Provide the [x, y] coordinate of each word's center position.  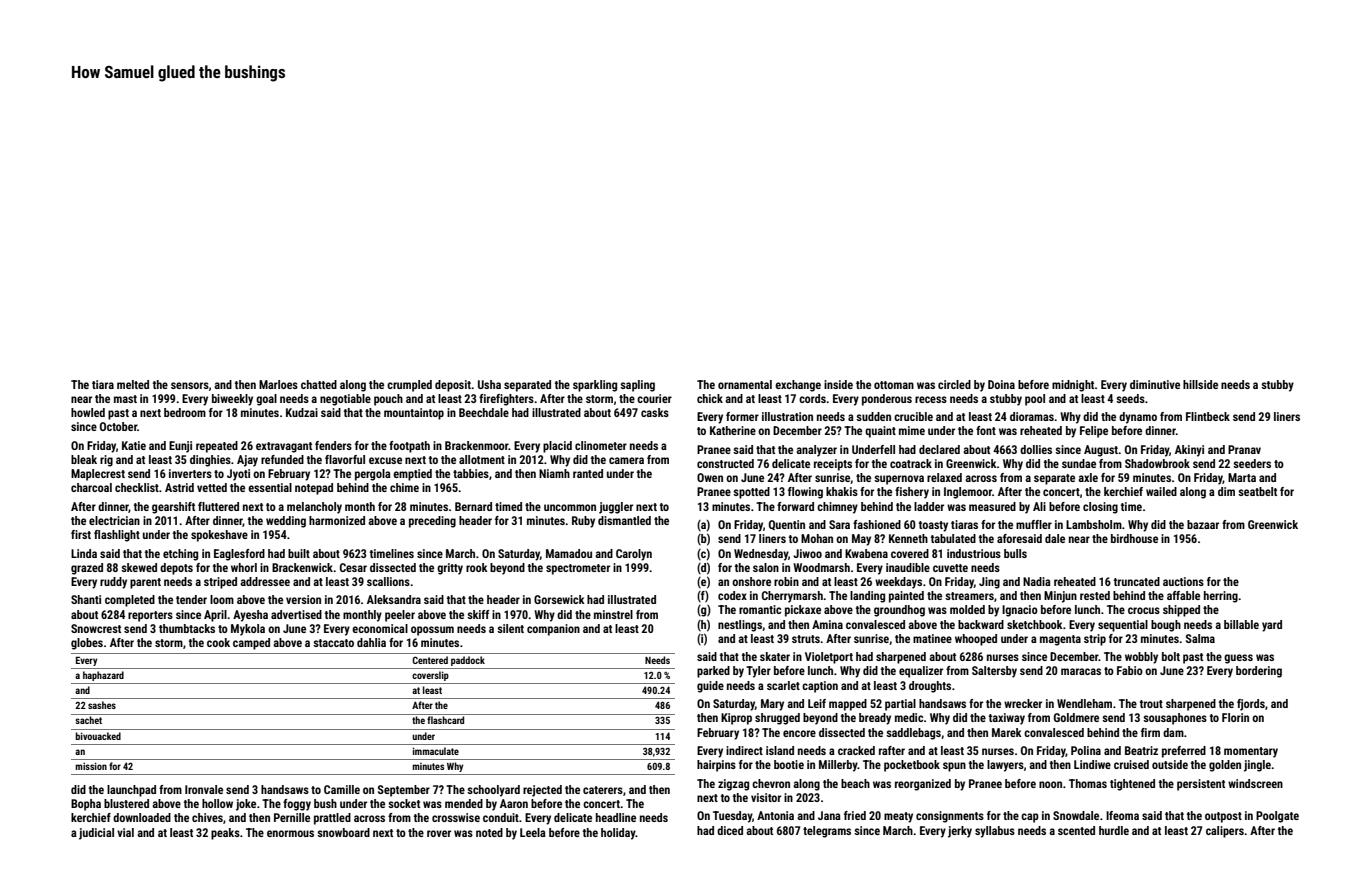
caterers [603, 790]
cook [218, 642]
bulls [1015, 553]
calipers [1225, 832]
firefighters [506, 400]
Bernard [473, 506]
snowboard [343, 832]
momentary [1251, 752]
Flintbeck [1208, 416]
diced [730, 830]
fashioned [877, 524]
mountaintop [414, 414]
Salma [1200, 638]
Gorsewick [559, 599]
